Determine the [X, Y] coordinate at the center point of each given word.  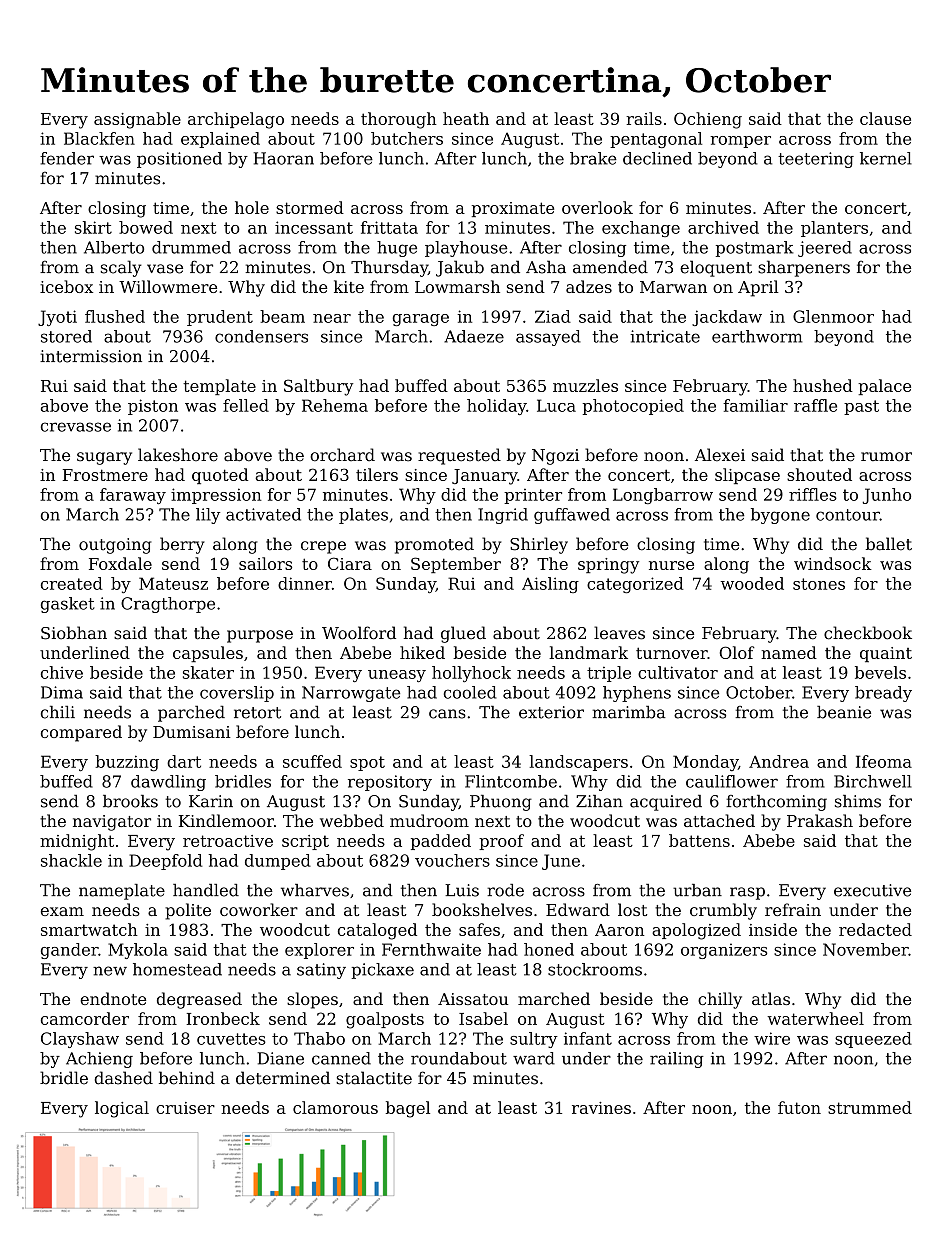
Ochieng [708, 120]
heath [466, 118]
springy [608, 566]
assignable [137, 120]
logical [122, 1109]
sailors [265, 563]
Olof [737, 652]
